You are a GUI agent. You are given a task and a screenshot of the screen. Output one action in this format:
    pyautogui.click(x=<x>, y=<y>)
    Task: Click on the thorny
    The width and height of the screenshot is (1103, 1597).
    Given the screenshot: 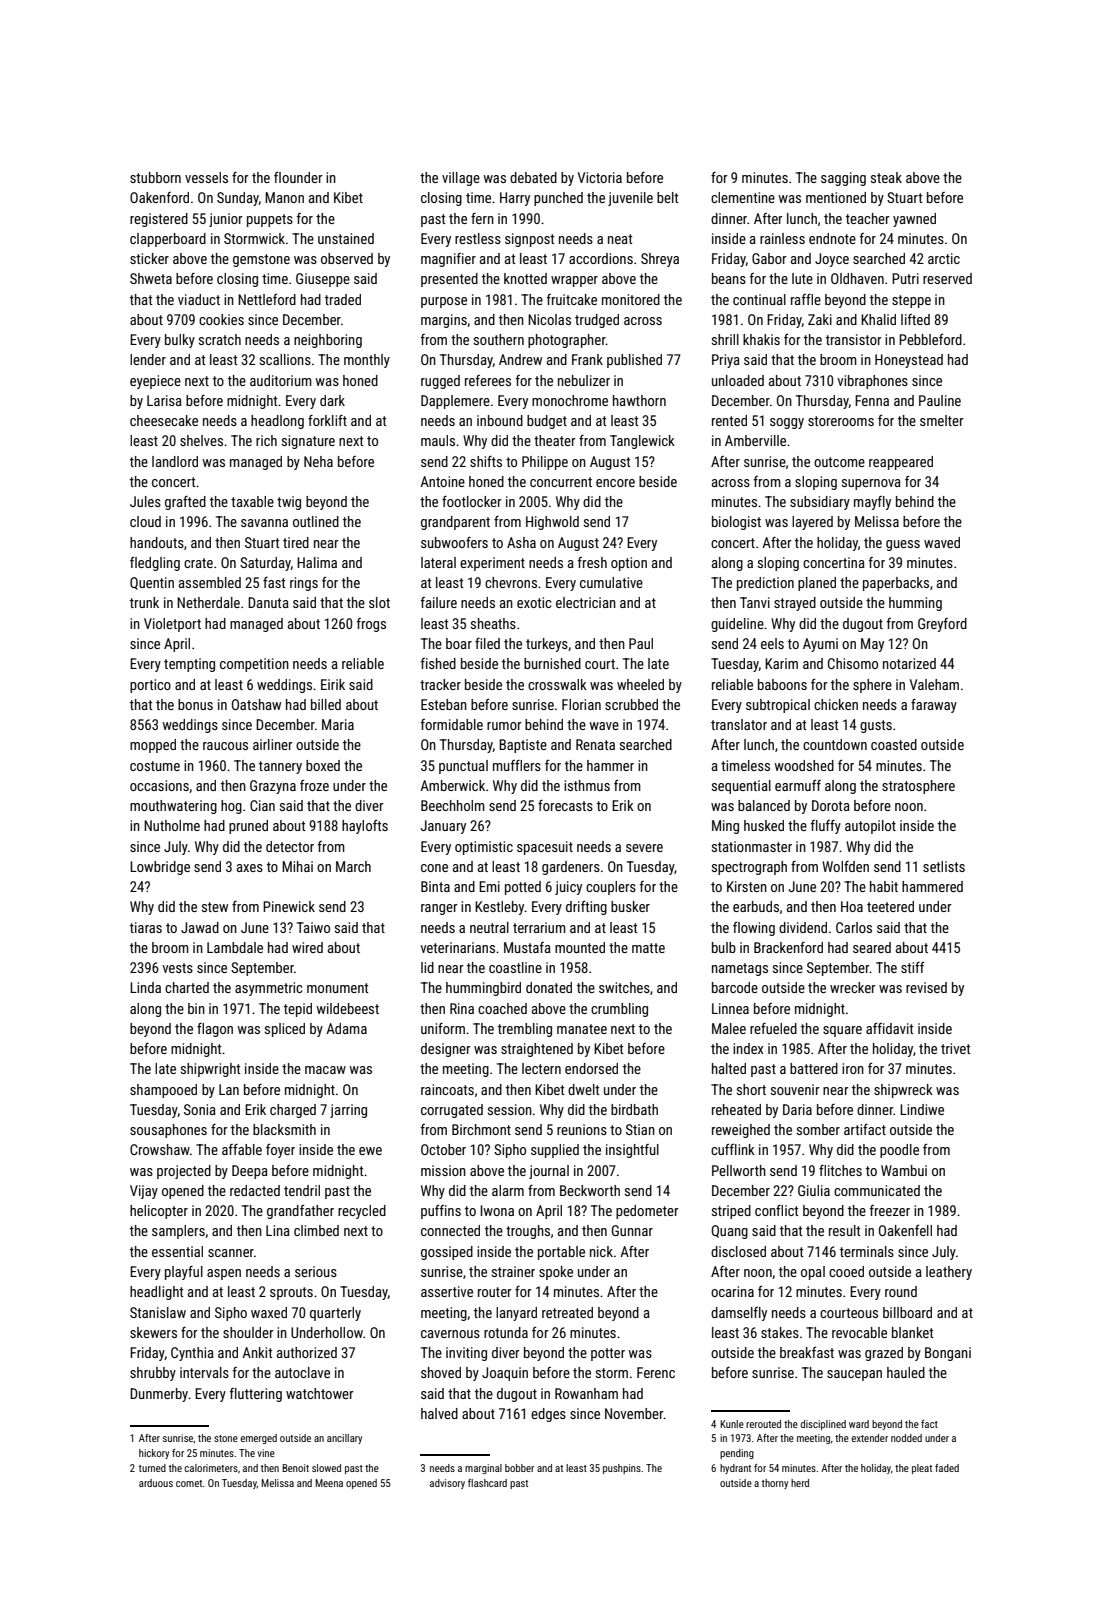 What is the action you would take?
    pyautogui.click(x=775, y=1484)
